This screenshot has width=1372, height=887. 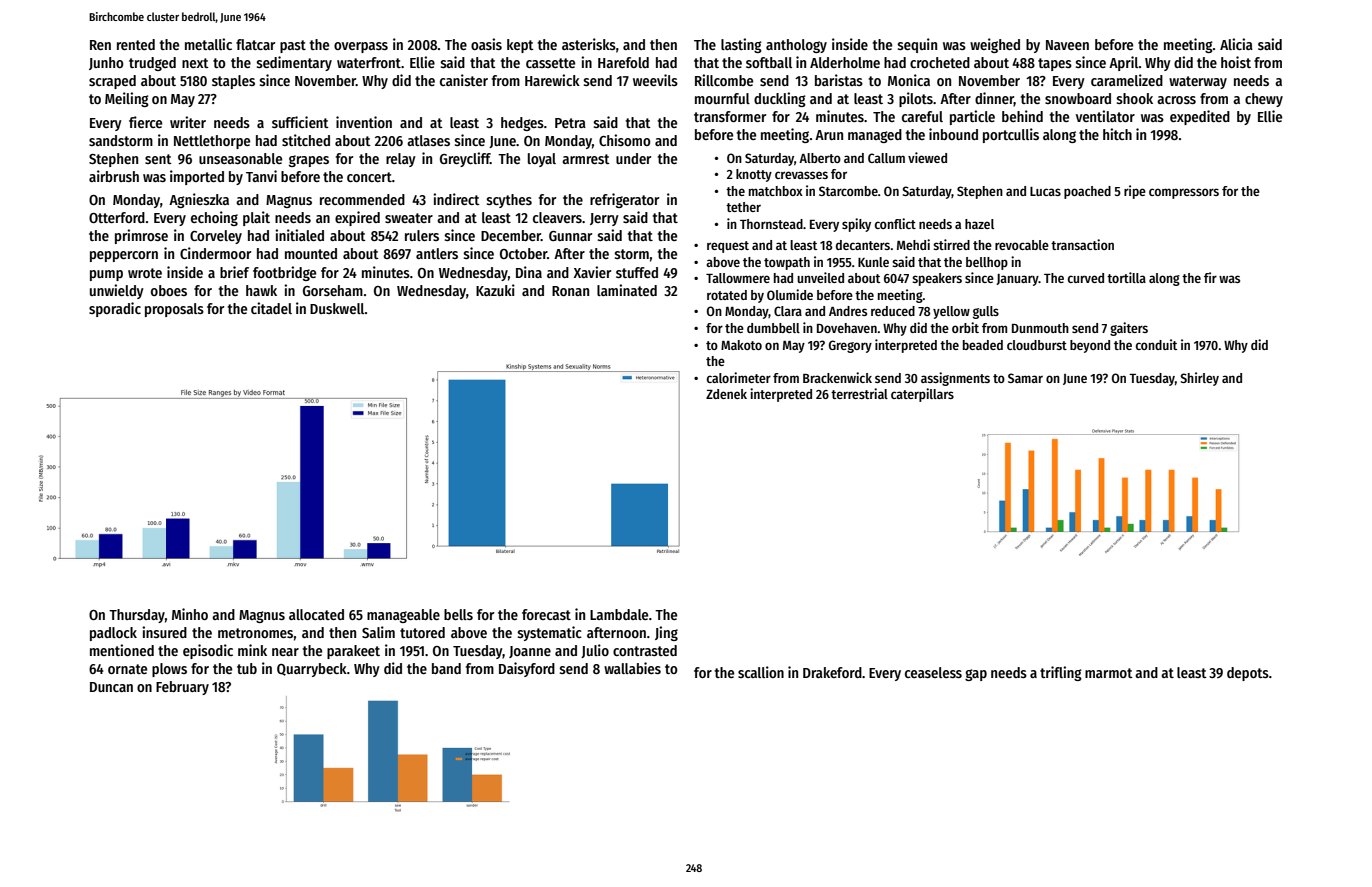 What do you see at coordinates (114, 176) in the screenshot?
I see `airbrush` at bounding box center [114, 176].
